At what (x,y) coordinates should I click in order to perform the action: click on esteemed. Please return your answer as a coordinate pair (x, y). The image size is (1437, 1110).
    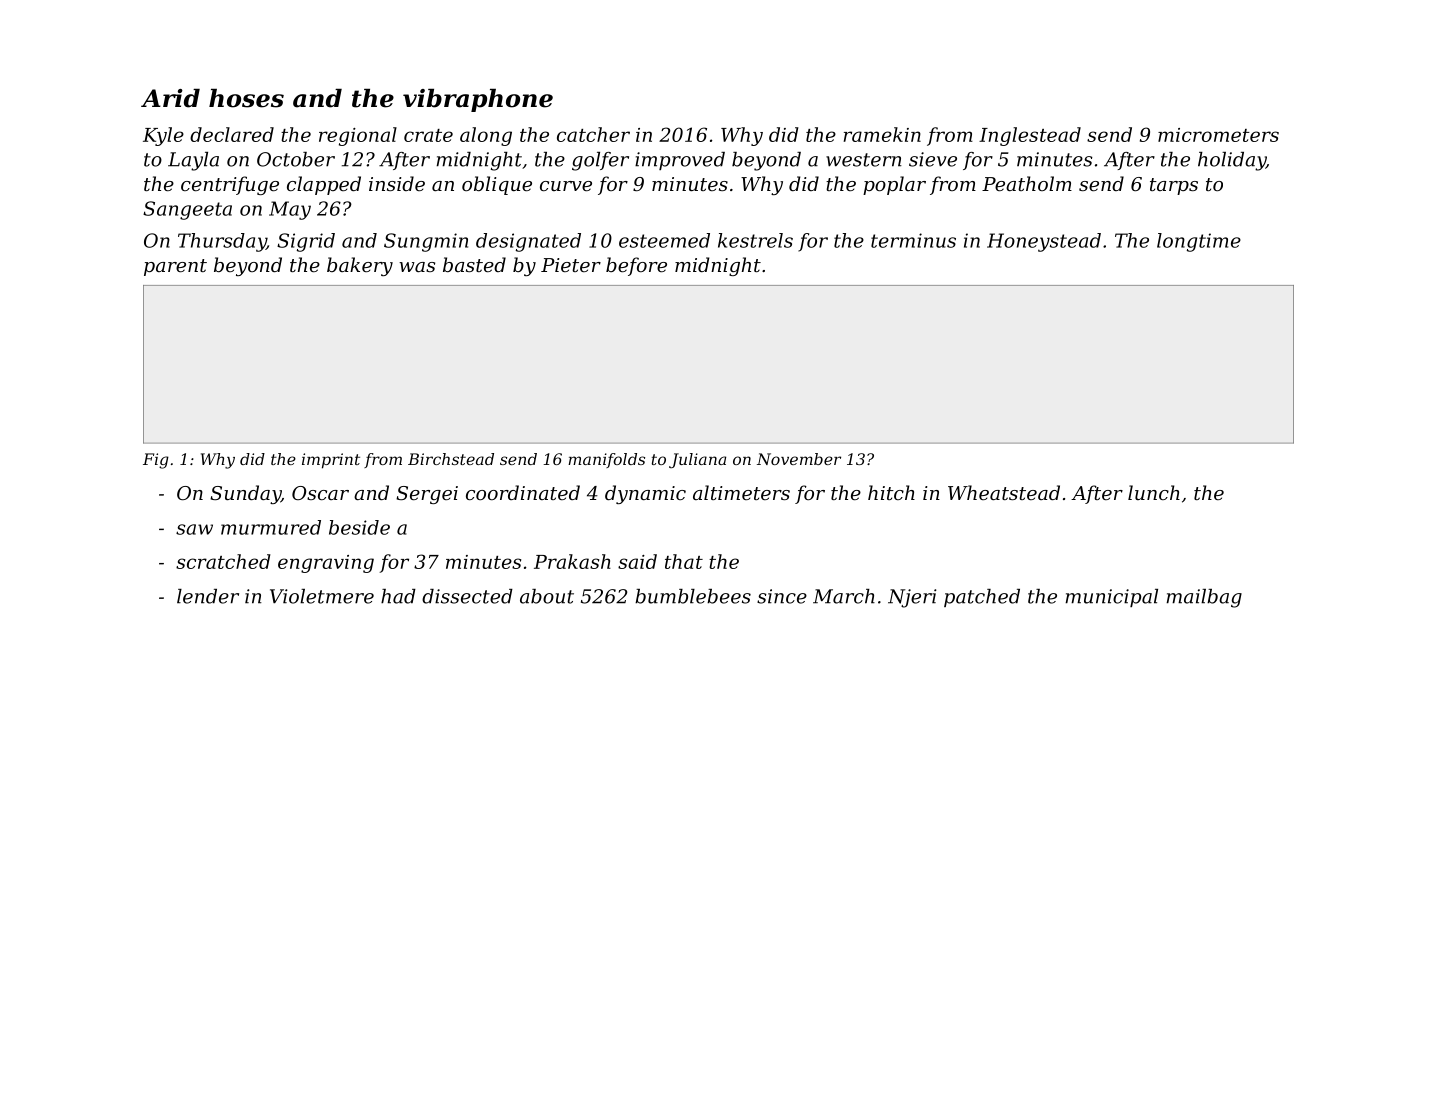
    Looking at the image, I should click on (664, 240).
